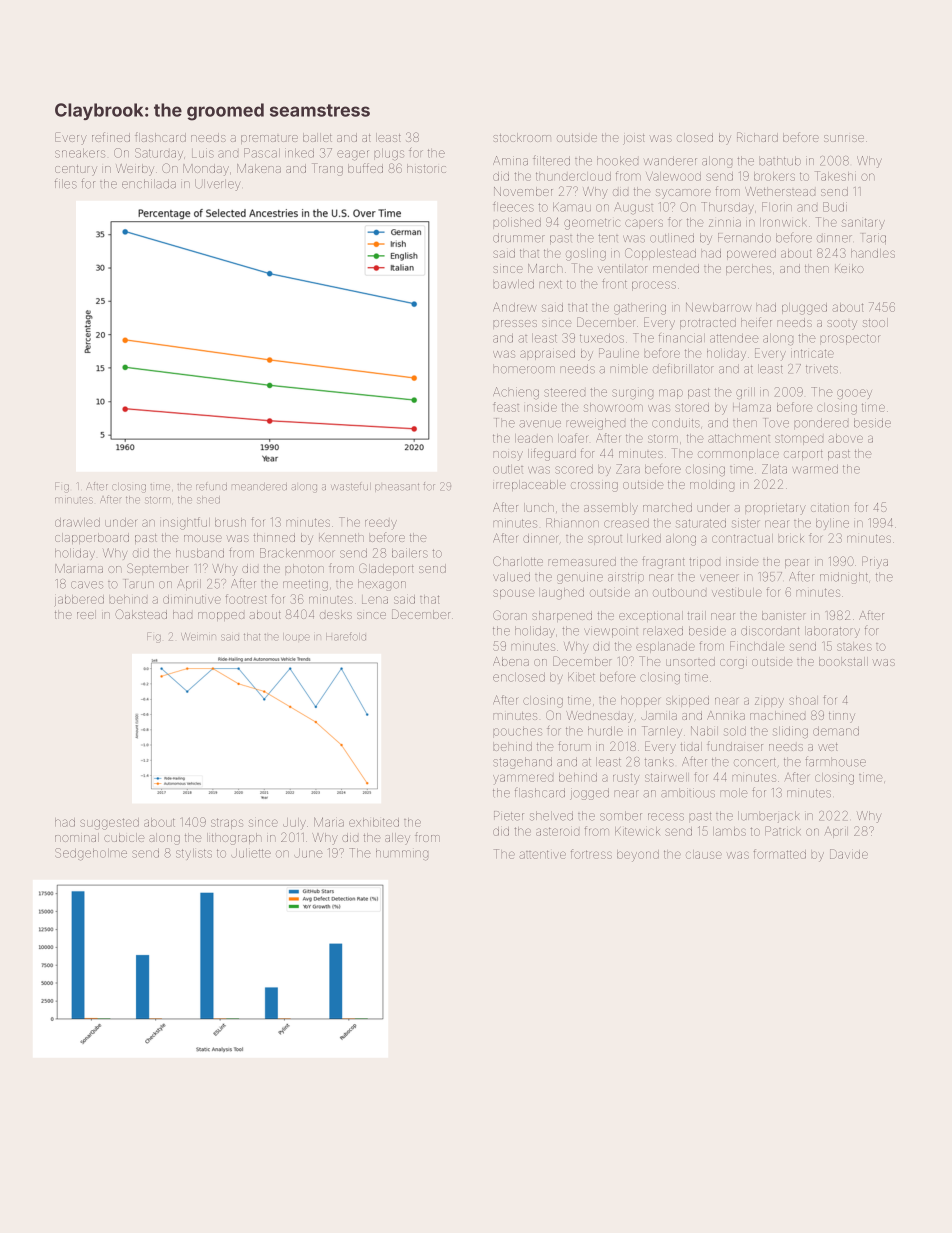 The width and height of the page is (952, 1233). What do you see at coordinates (211, 487) in the page?
I see `refund` at bounding box center [211, 487].
